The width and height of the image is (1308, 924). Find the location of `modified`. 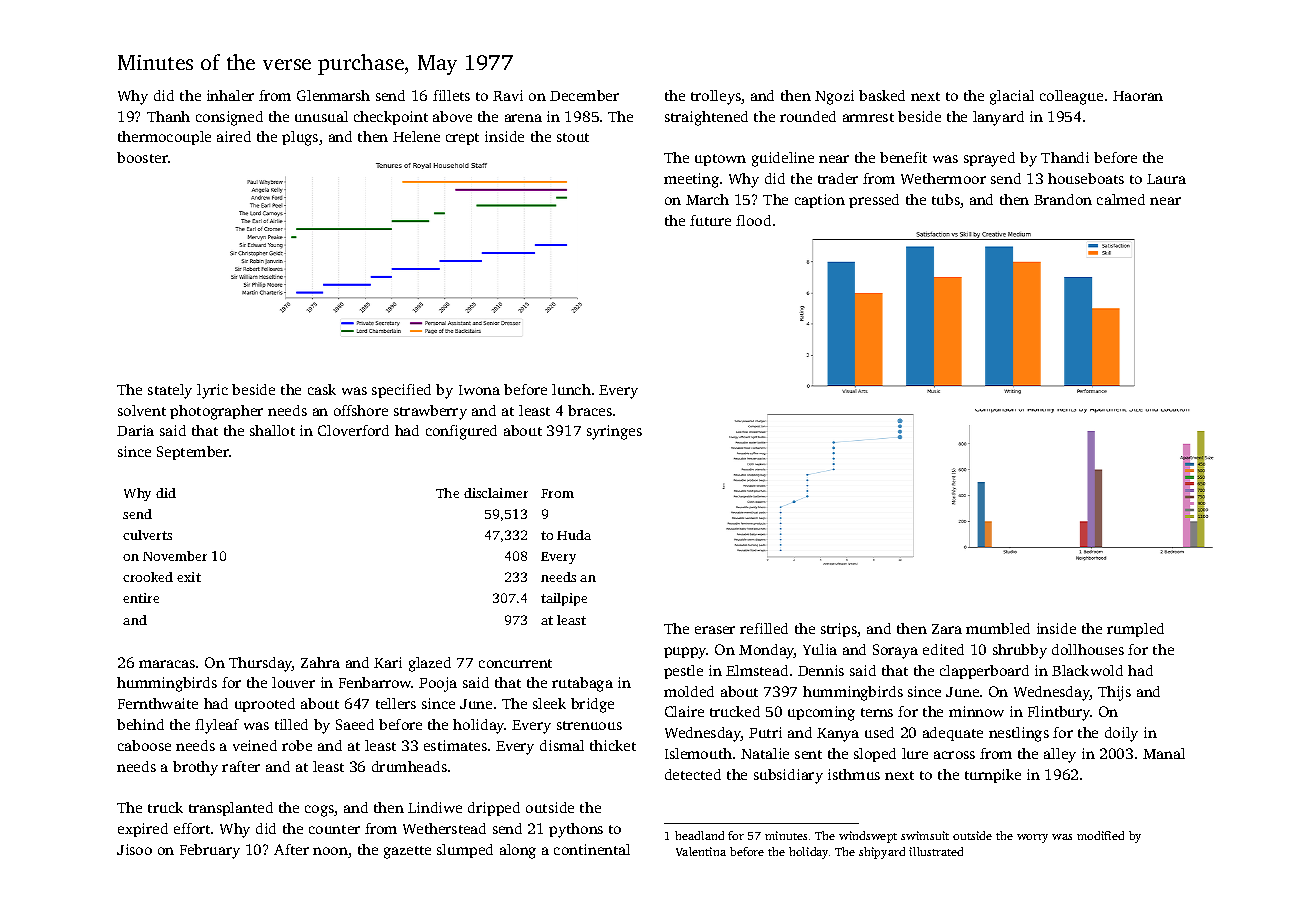

modified is located at coordinates (1100, 835).
